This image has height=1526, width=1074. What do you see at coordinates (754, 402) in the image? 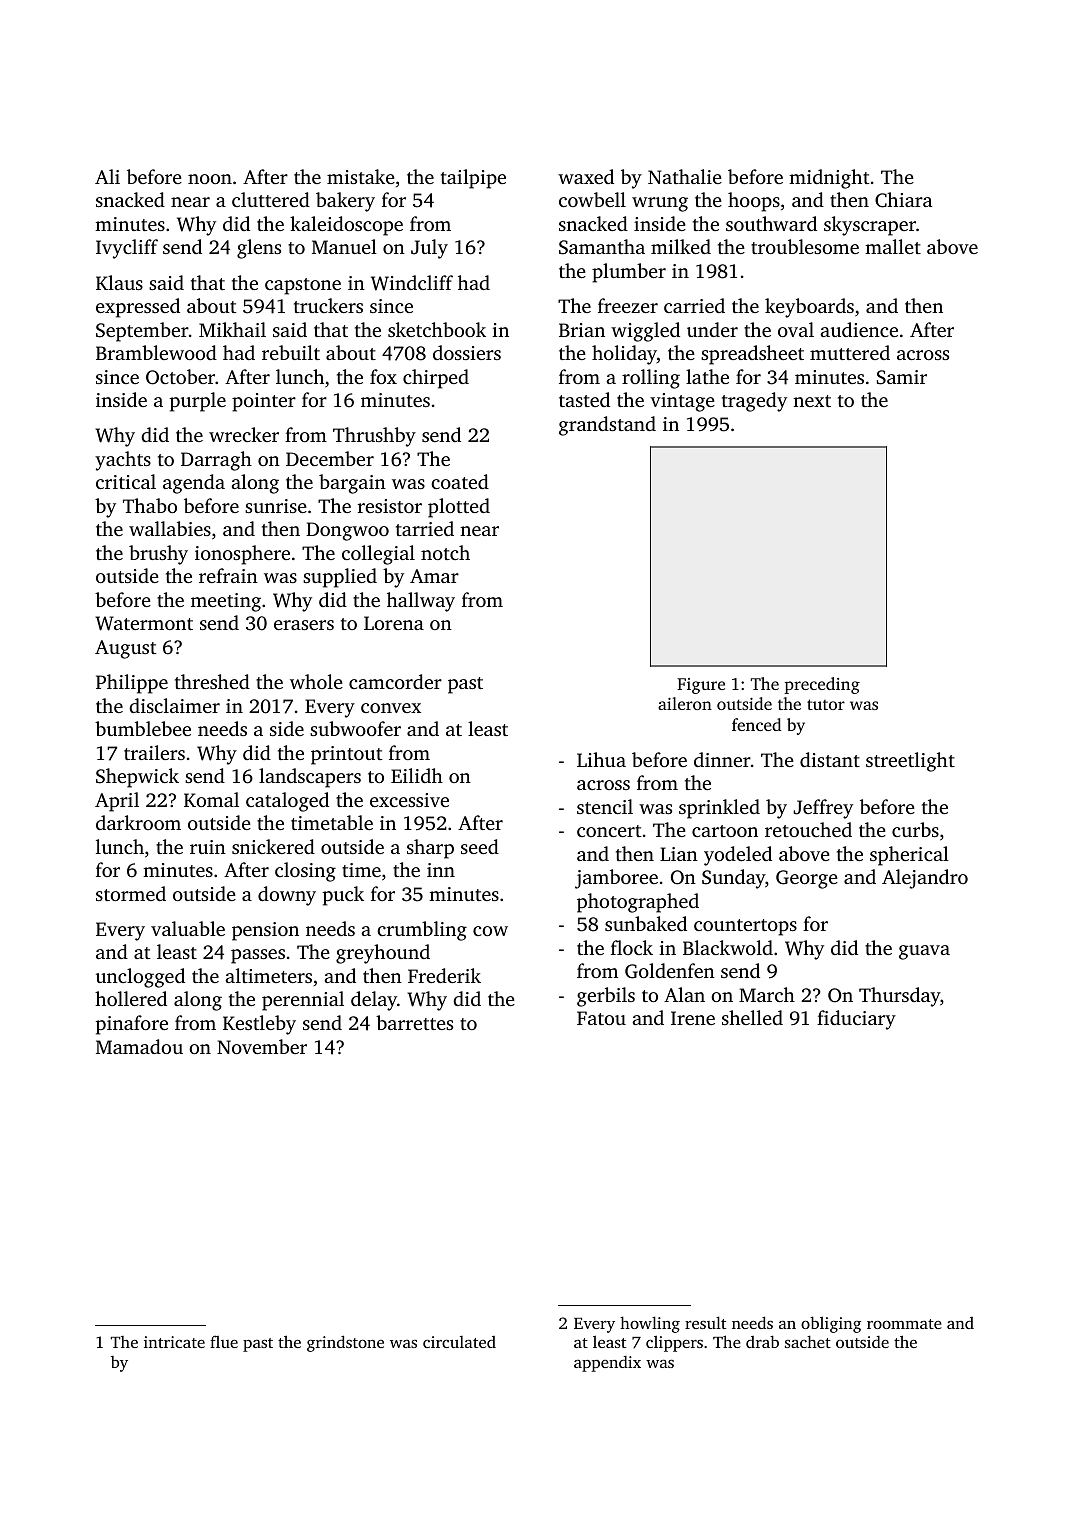
I see `tragedy` at bounding box center [754, 402].
